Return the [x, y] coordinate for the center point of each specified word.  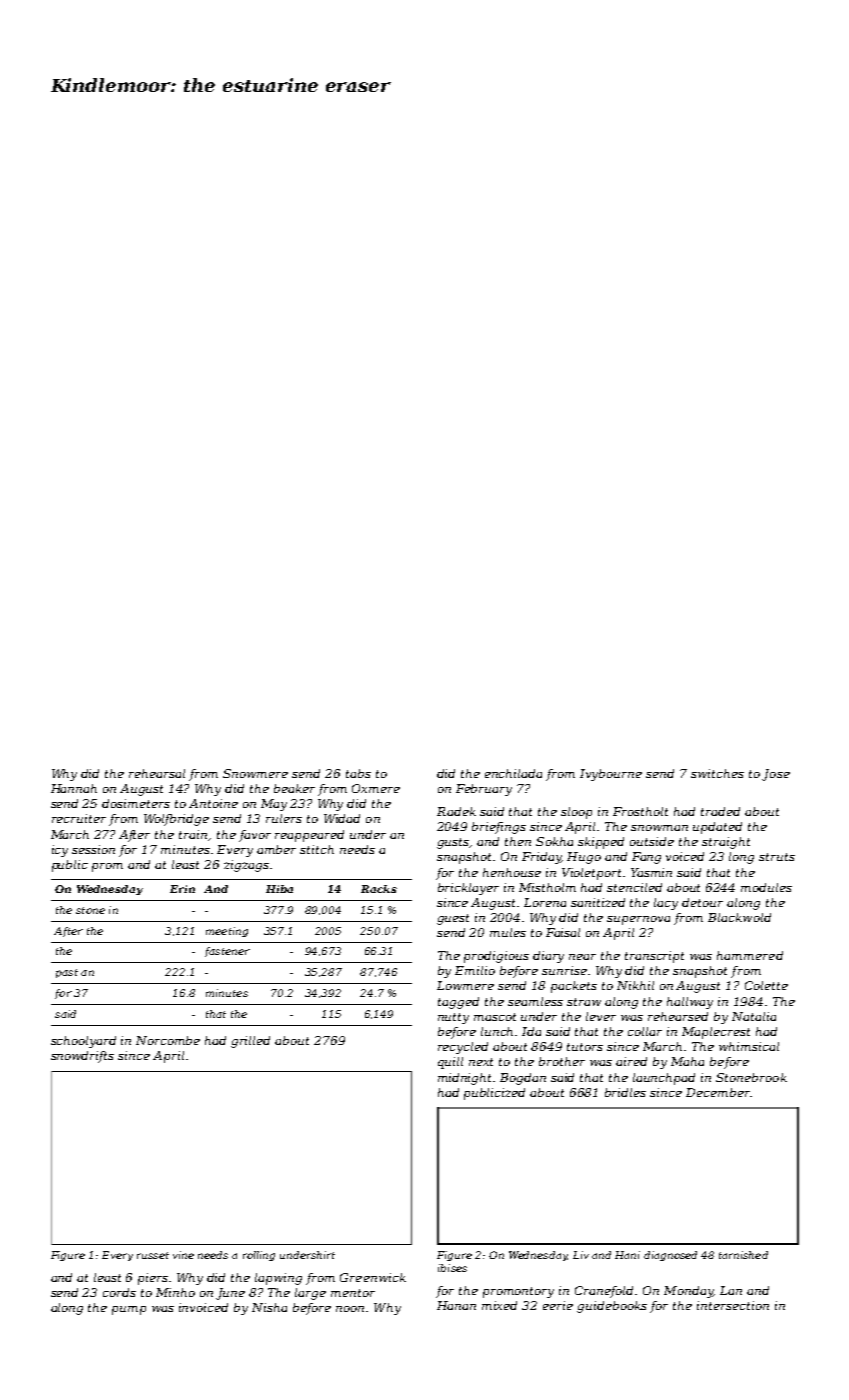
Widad [342, 818]
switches [717, 773]
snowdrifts [82, 1057]
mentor [353, 1293]
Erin [182, 889]
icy [60, 851]
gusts [453, 843]
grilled [250, 1042]
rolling [259, 1256]
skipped [601, 843]
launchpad [664, 1079]
